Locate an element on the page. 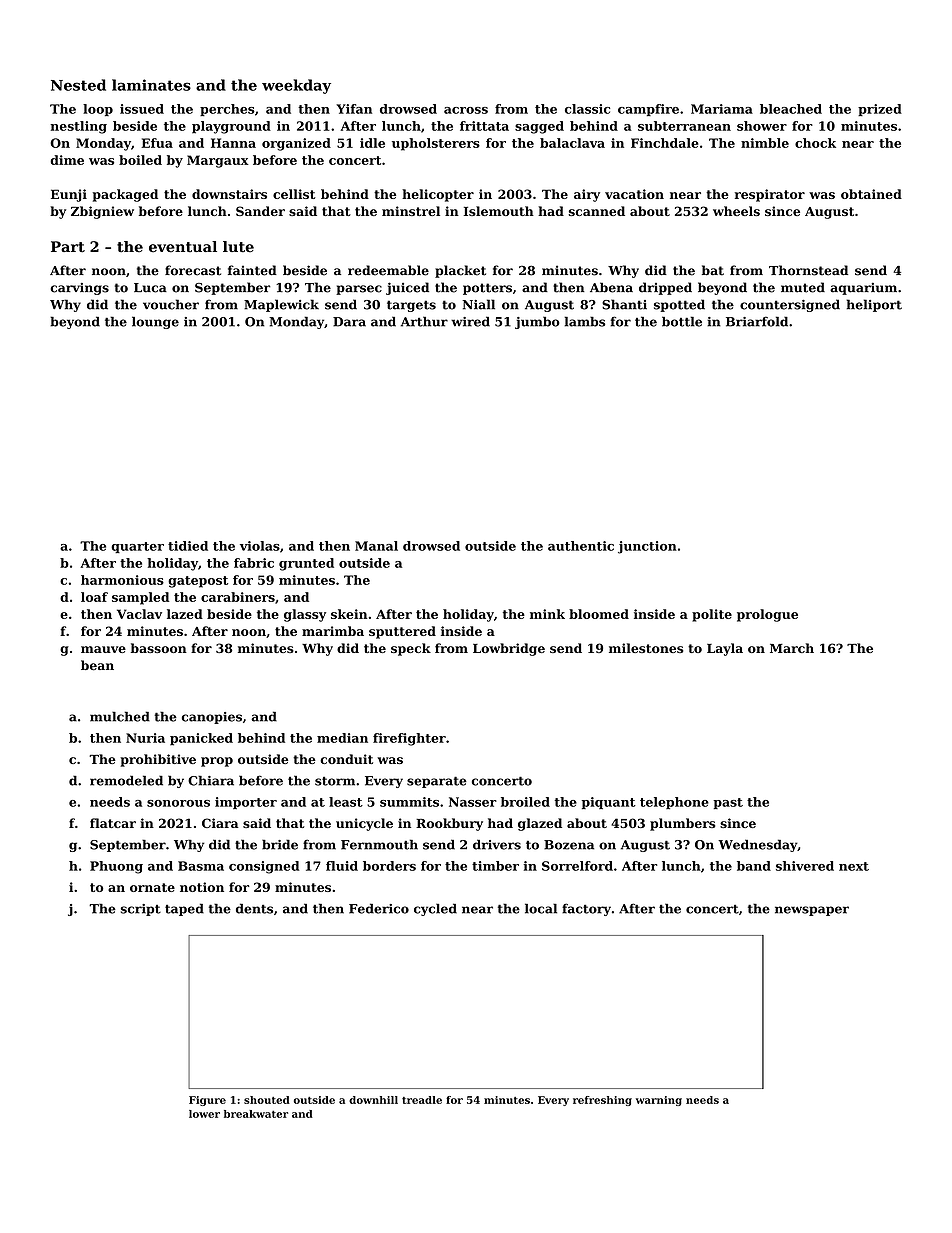  March is located at coordinates (792, 648).
